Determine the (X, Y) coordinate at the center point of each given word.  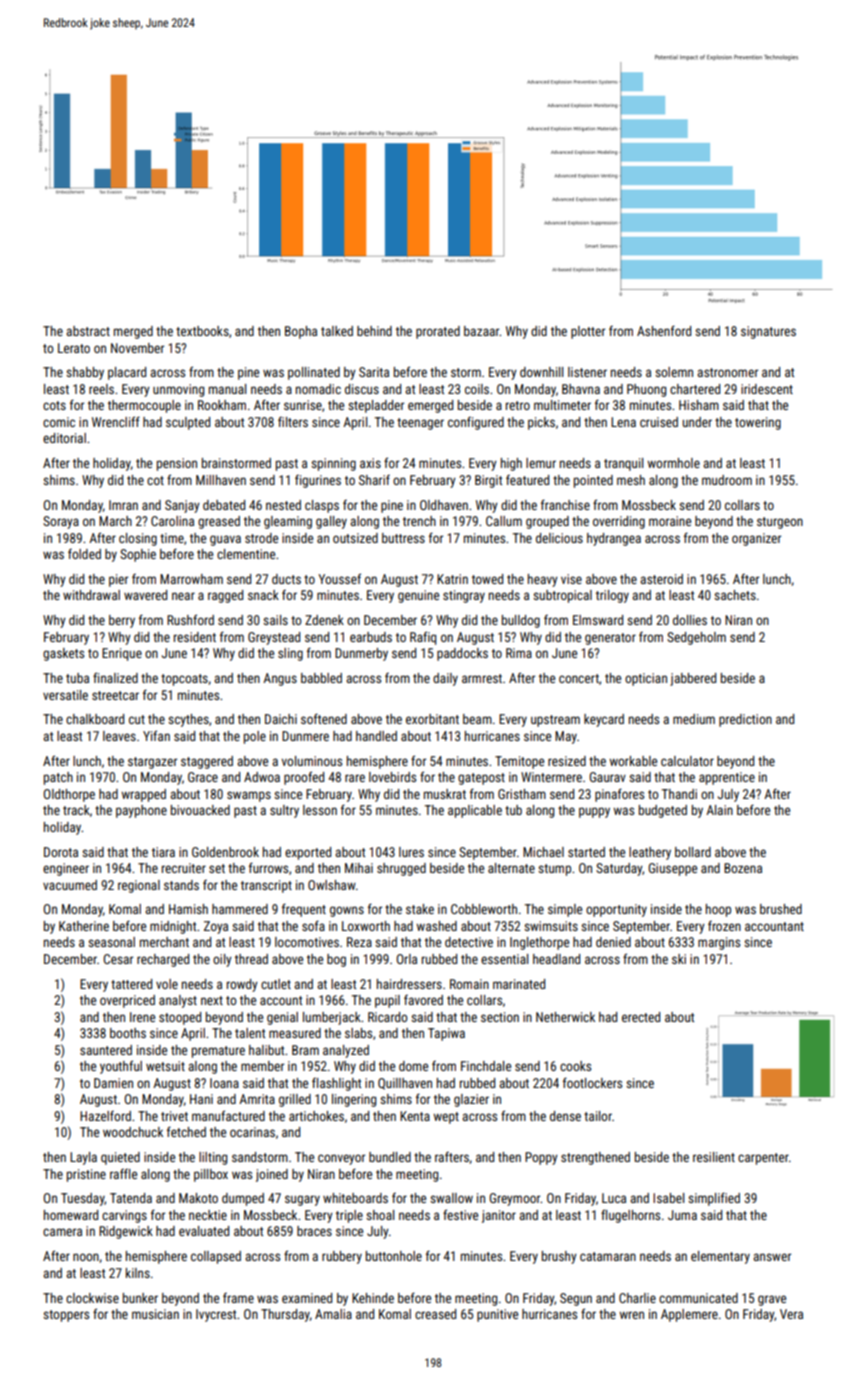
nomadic (318, 389)
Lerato (74, 348)
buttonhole (394, 1256)
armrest (482, 678)
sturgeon (780, 523)
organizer (756, 539)
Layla (83, 1158)
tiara (163, 852)
